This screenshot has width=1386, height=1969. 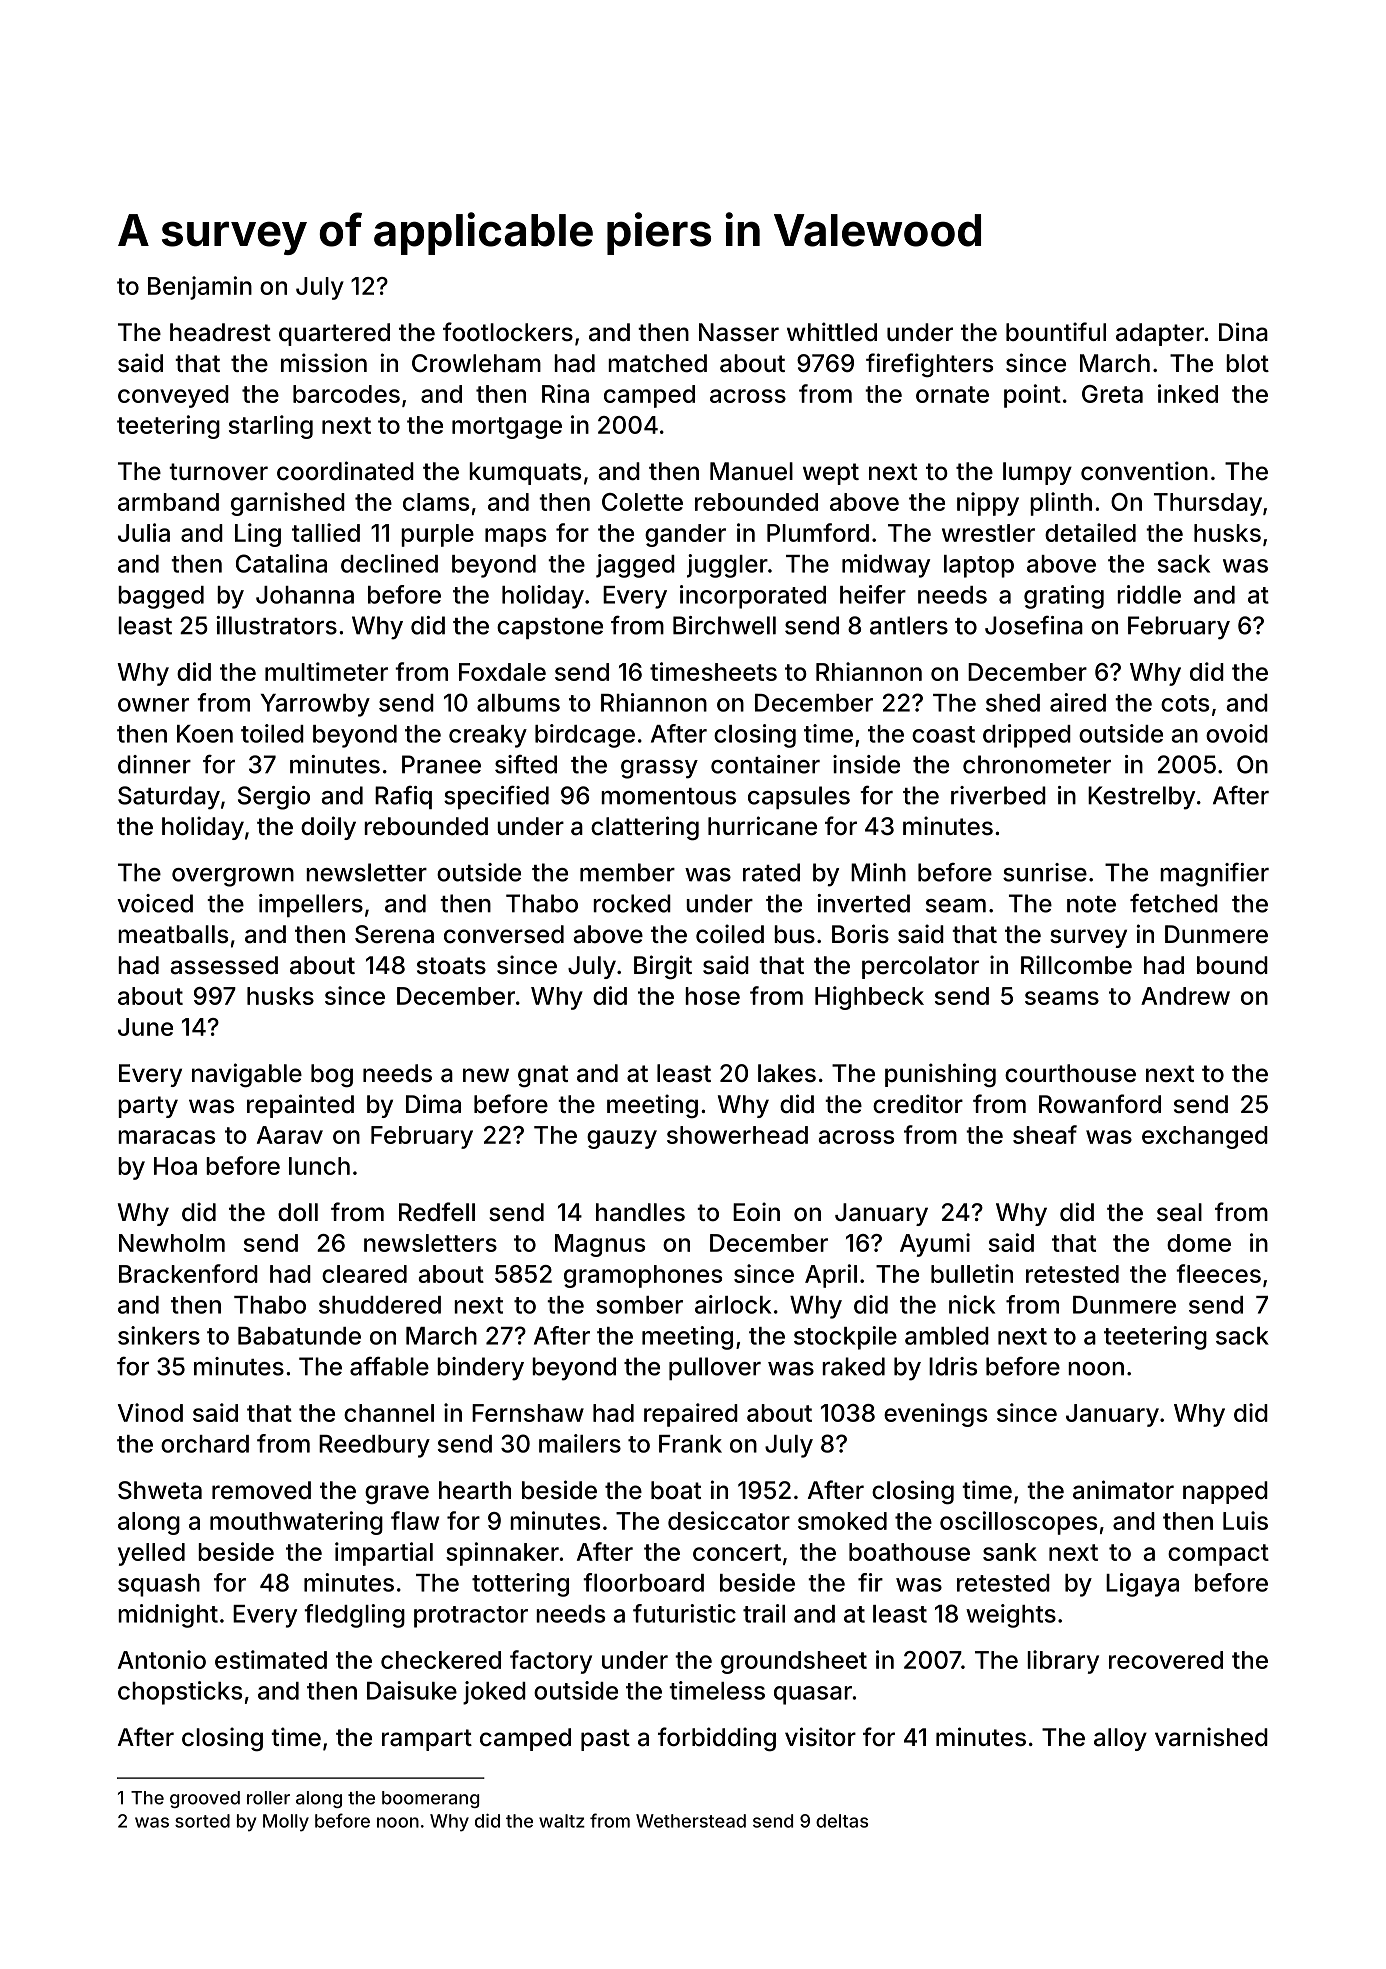 I want to click on hose, so click(x=712, y=996).
